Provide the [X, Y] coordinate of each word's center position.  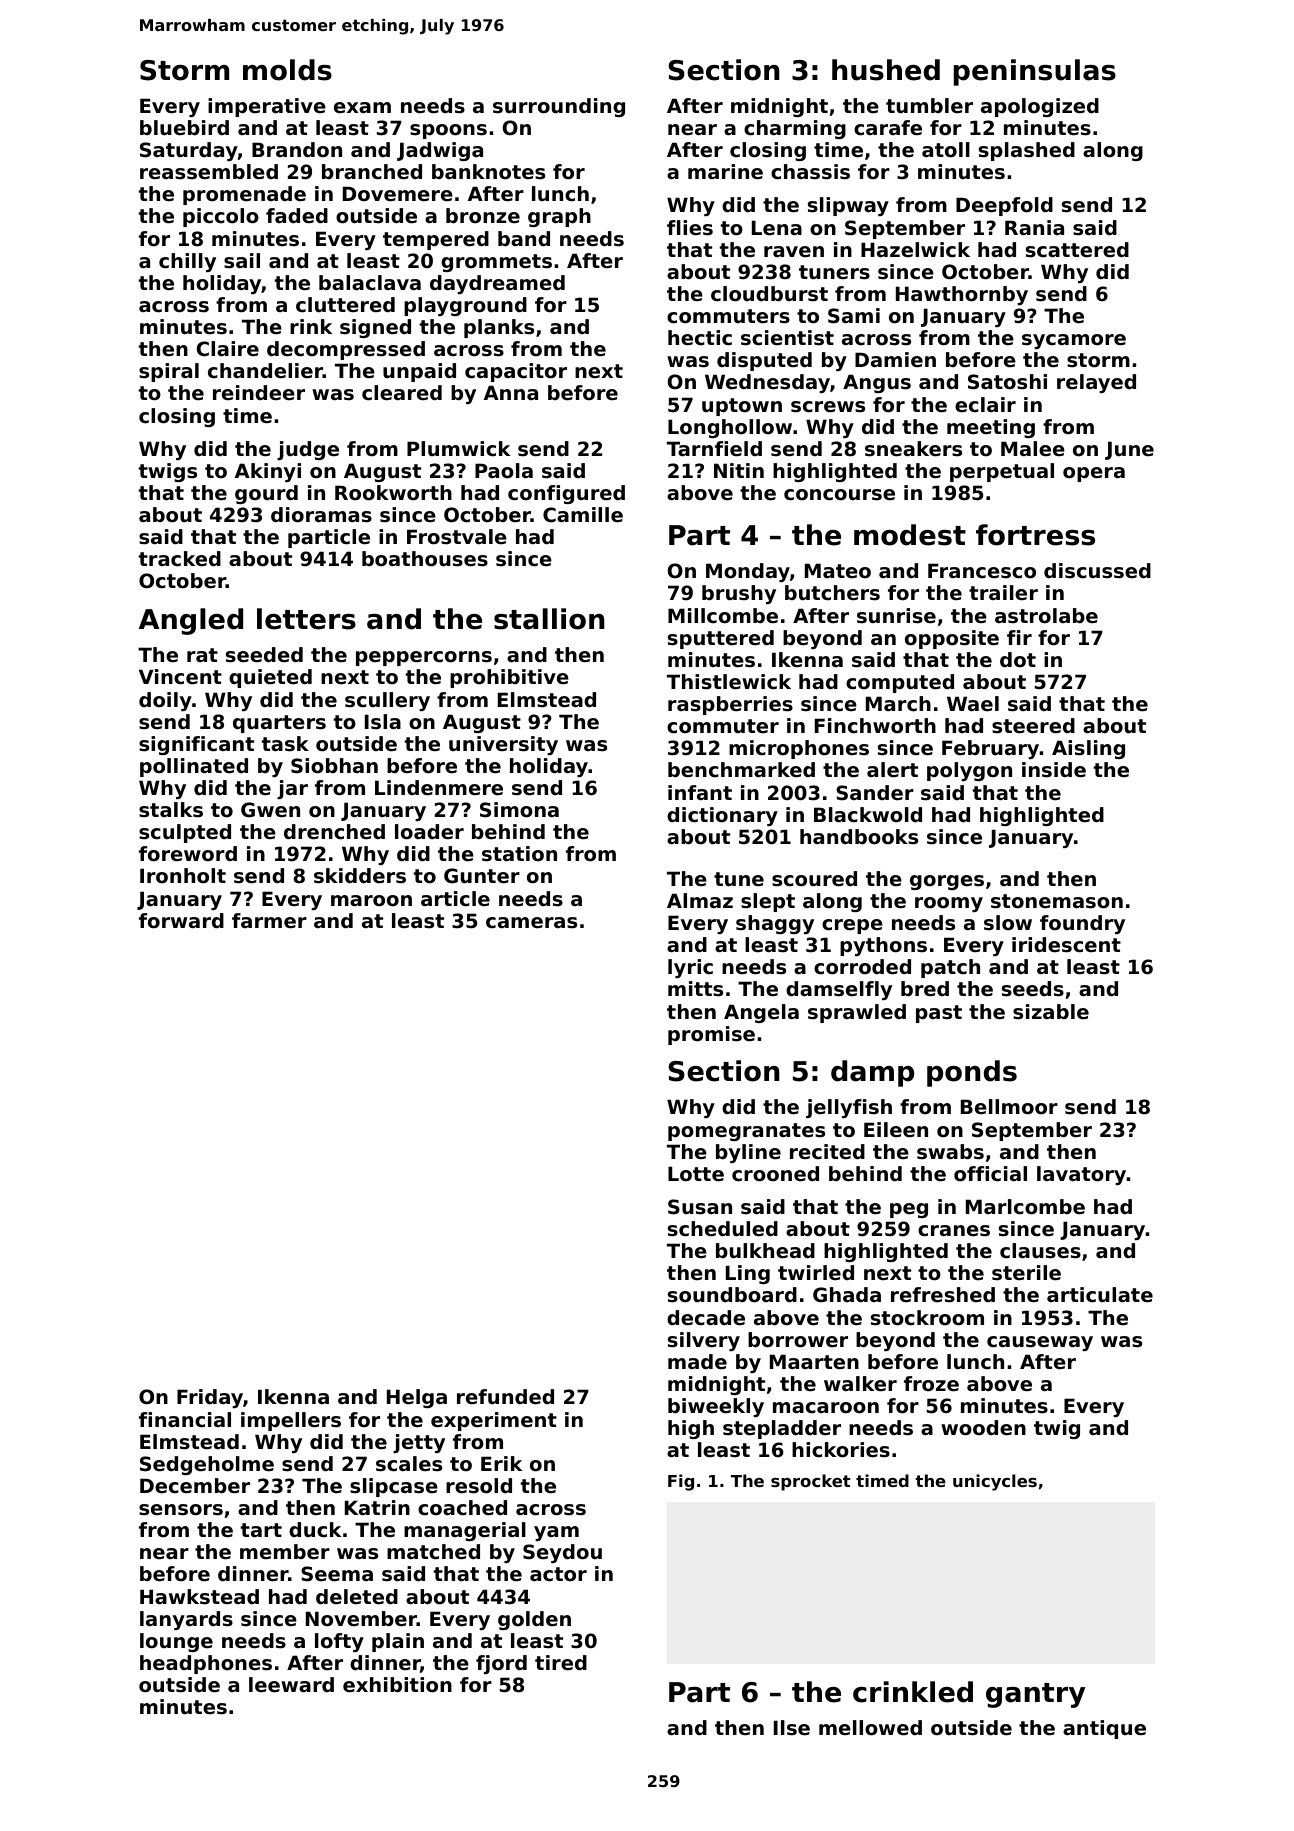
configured [566, 494]
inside [1054, 770]
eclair [985, 405]
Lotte [696, 1174]
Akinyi [268, 472]
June [1129, 450]
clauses [1040, 1251]
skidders [360, 876]
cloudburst [769, 294]
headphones [206, 1664]
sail [242, 261]
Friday [210, 1398]
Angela [761, 1013]
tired [561, 1663]
